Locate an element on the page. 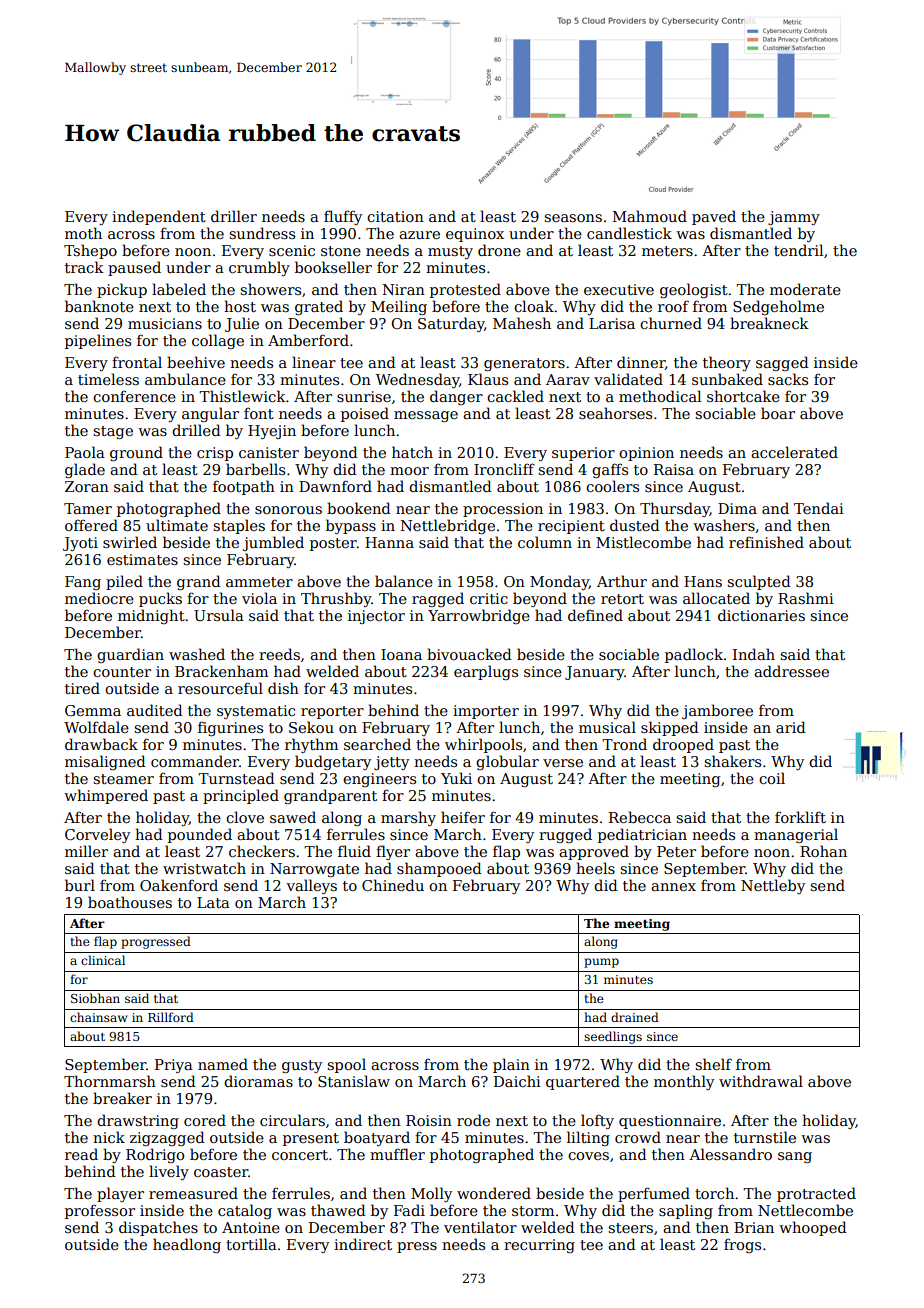 This document has width=924, height=1308. Trond is located at coordinates (624, 744).
